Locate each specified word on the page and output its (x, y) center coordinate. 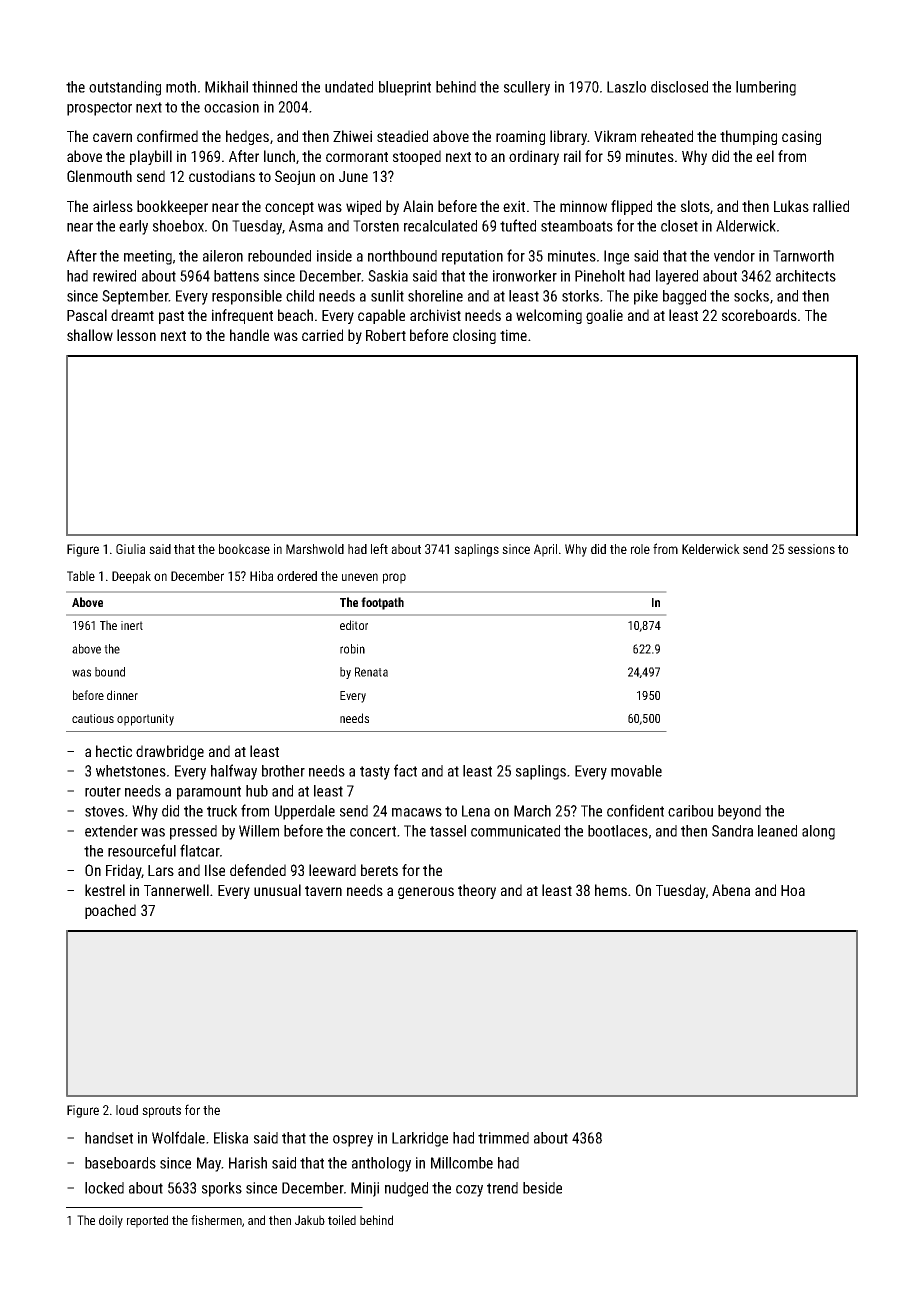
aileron (223, 256)
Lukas (791, 206)
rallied (831, 206)
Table (81, 576)
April (545, 550)
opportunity (145, 720)
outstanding (125, 88)
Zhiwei (352, 136)
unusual (277, 890)
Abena (731, 890)
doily (111, 1221)
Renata (371, 672)
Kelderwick (711, 549)
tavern (323, 891)
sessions (811, 549)
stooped (417, 157)
